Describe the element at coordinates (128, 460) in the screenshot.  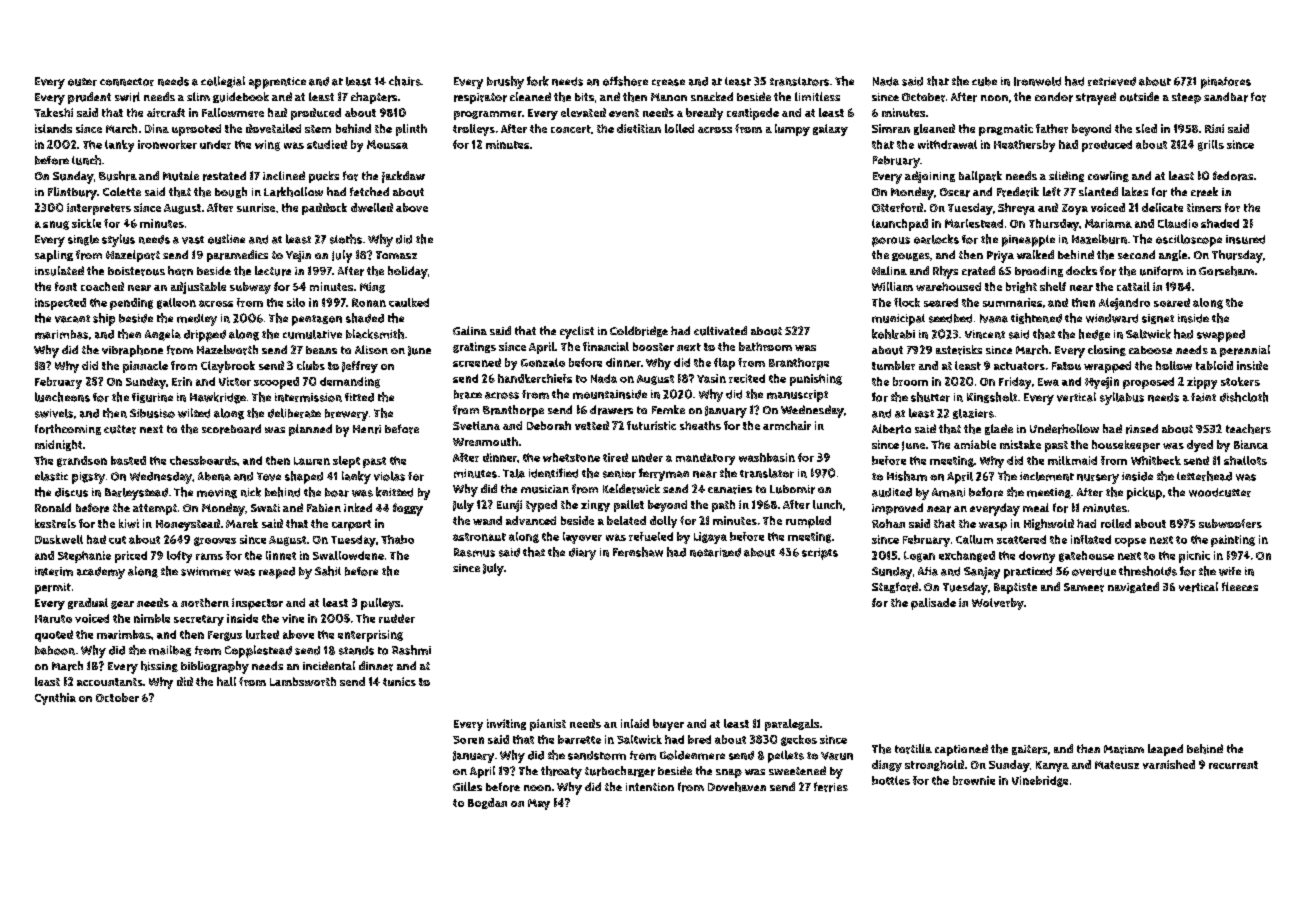
I see `basted` at that location.
